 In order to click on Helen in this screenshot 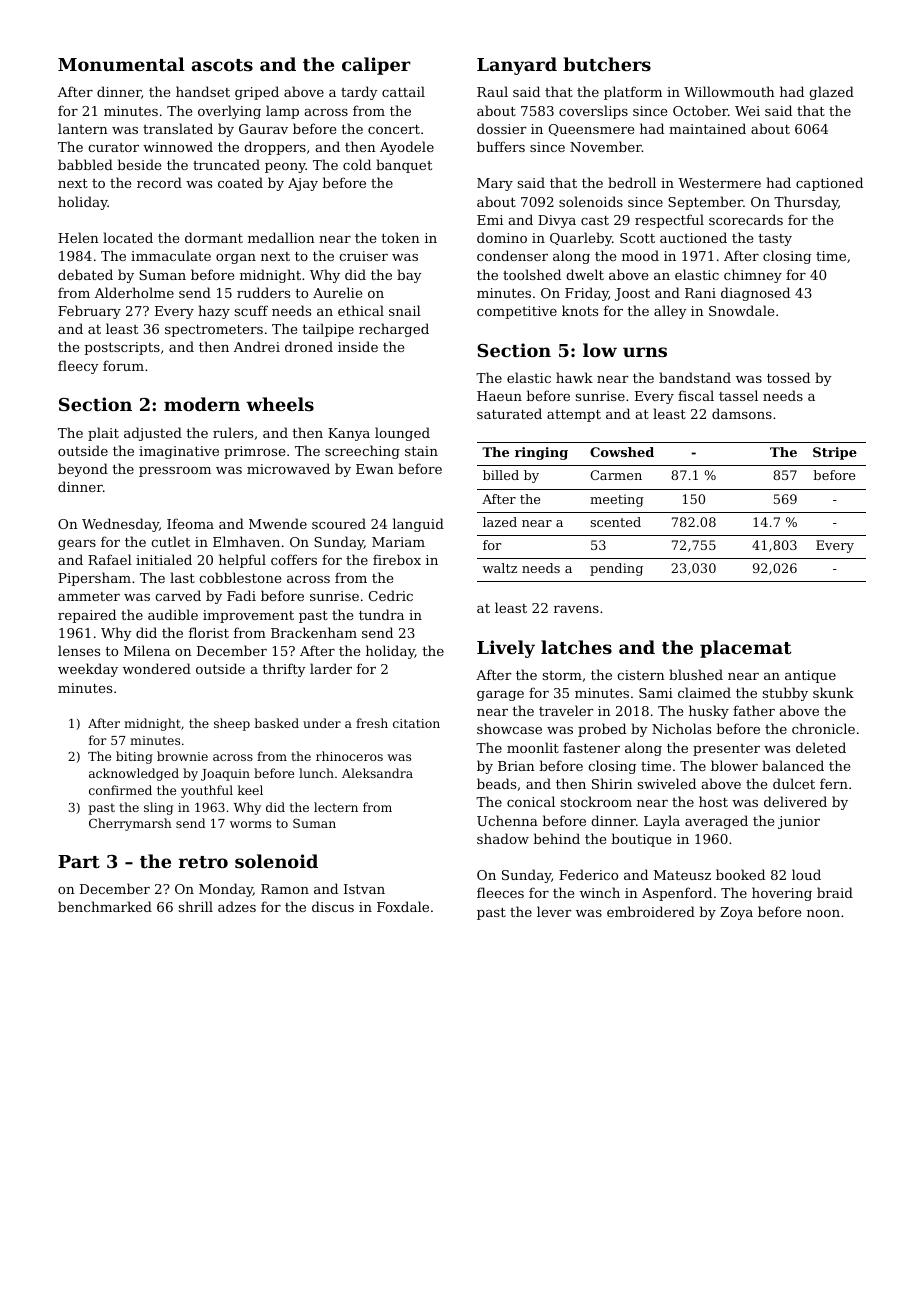, I will do `click(78, 237)`.
